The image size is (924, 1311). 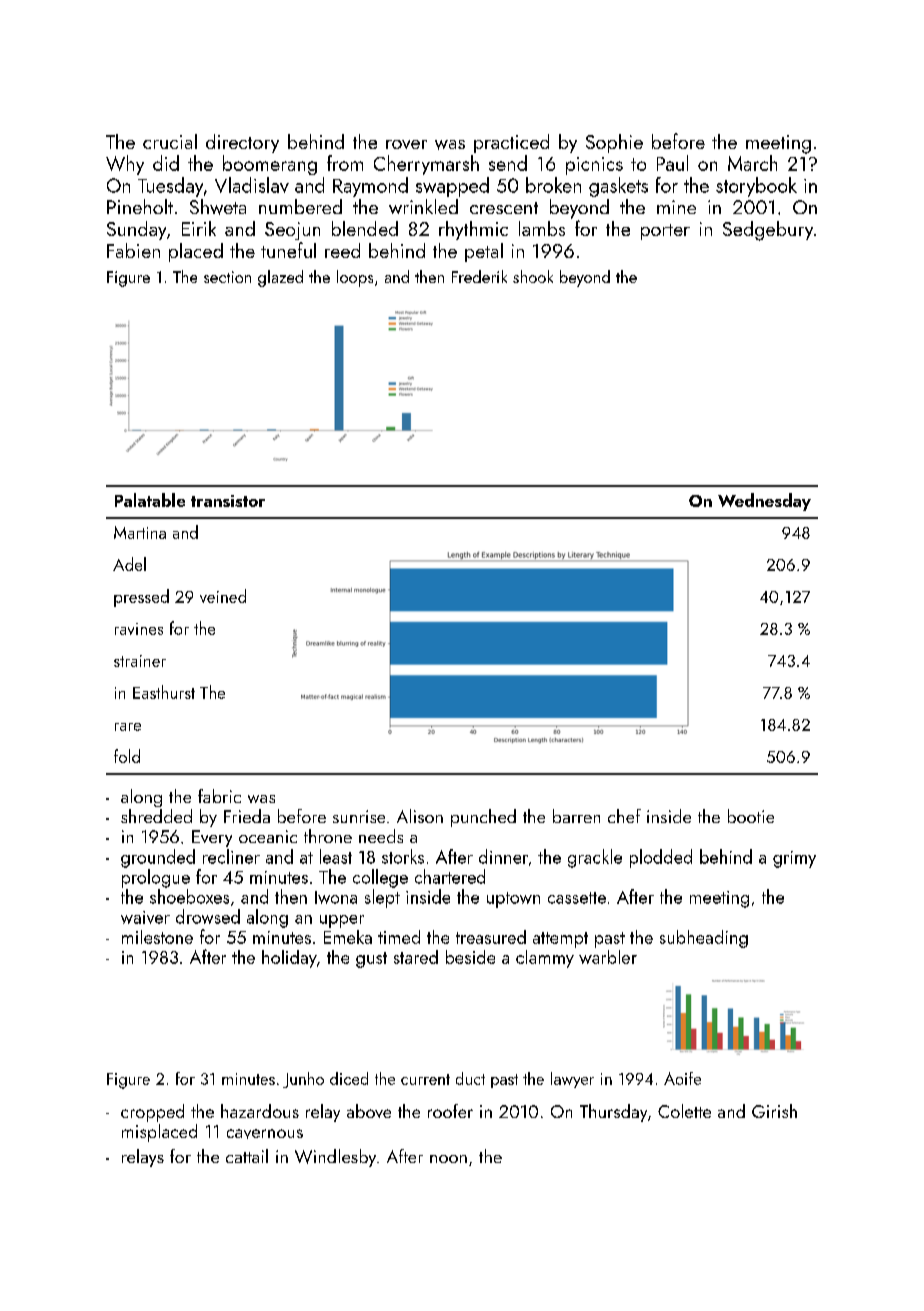 What do you see at coordinates (751, 816) in the screenshot?
I see `bootie` at bounding box center [751, 816].
